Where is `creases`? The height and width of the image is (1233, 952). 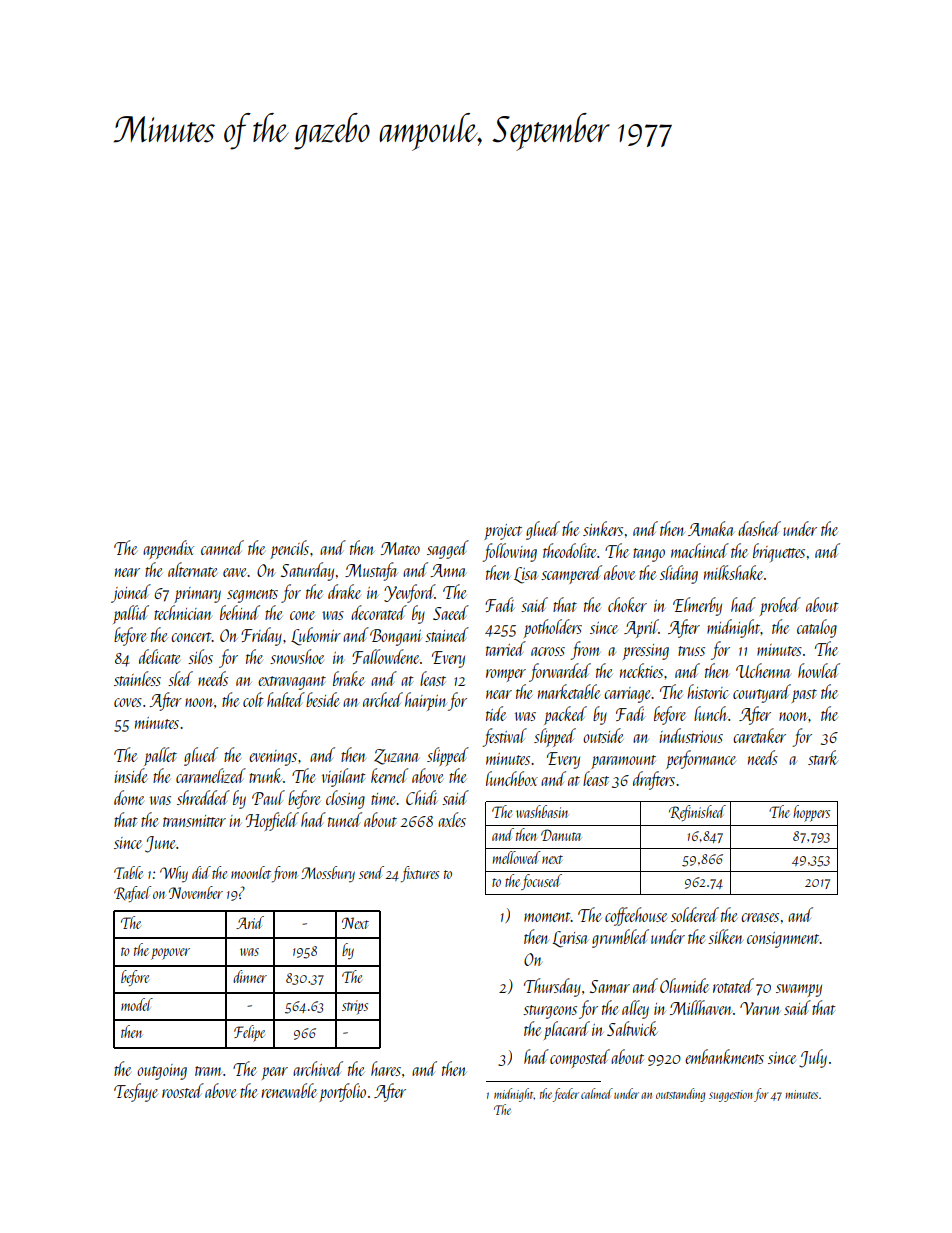
creases is located at coordinates (760, 917).
